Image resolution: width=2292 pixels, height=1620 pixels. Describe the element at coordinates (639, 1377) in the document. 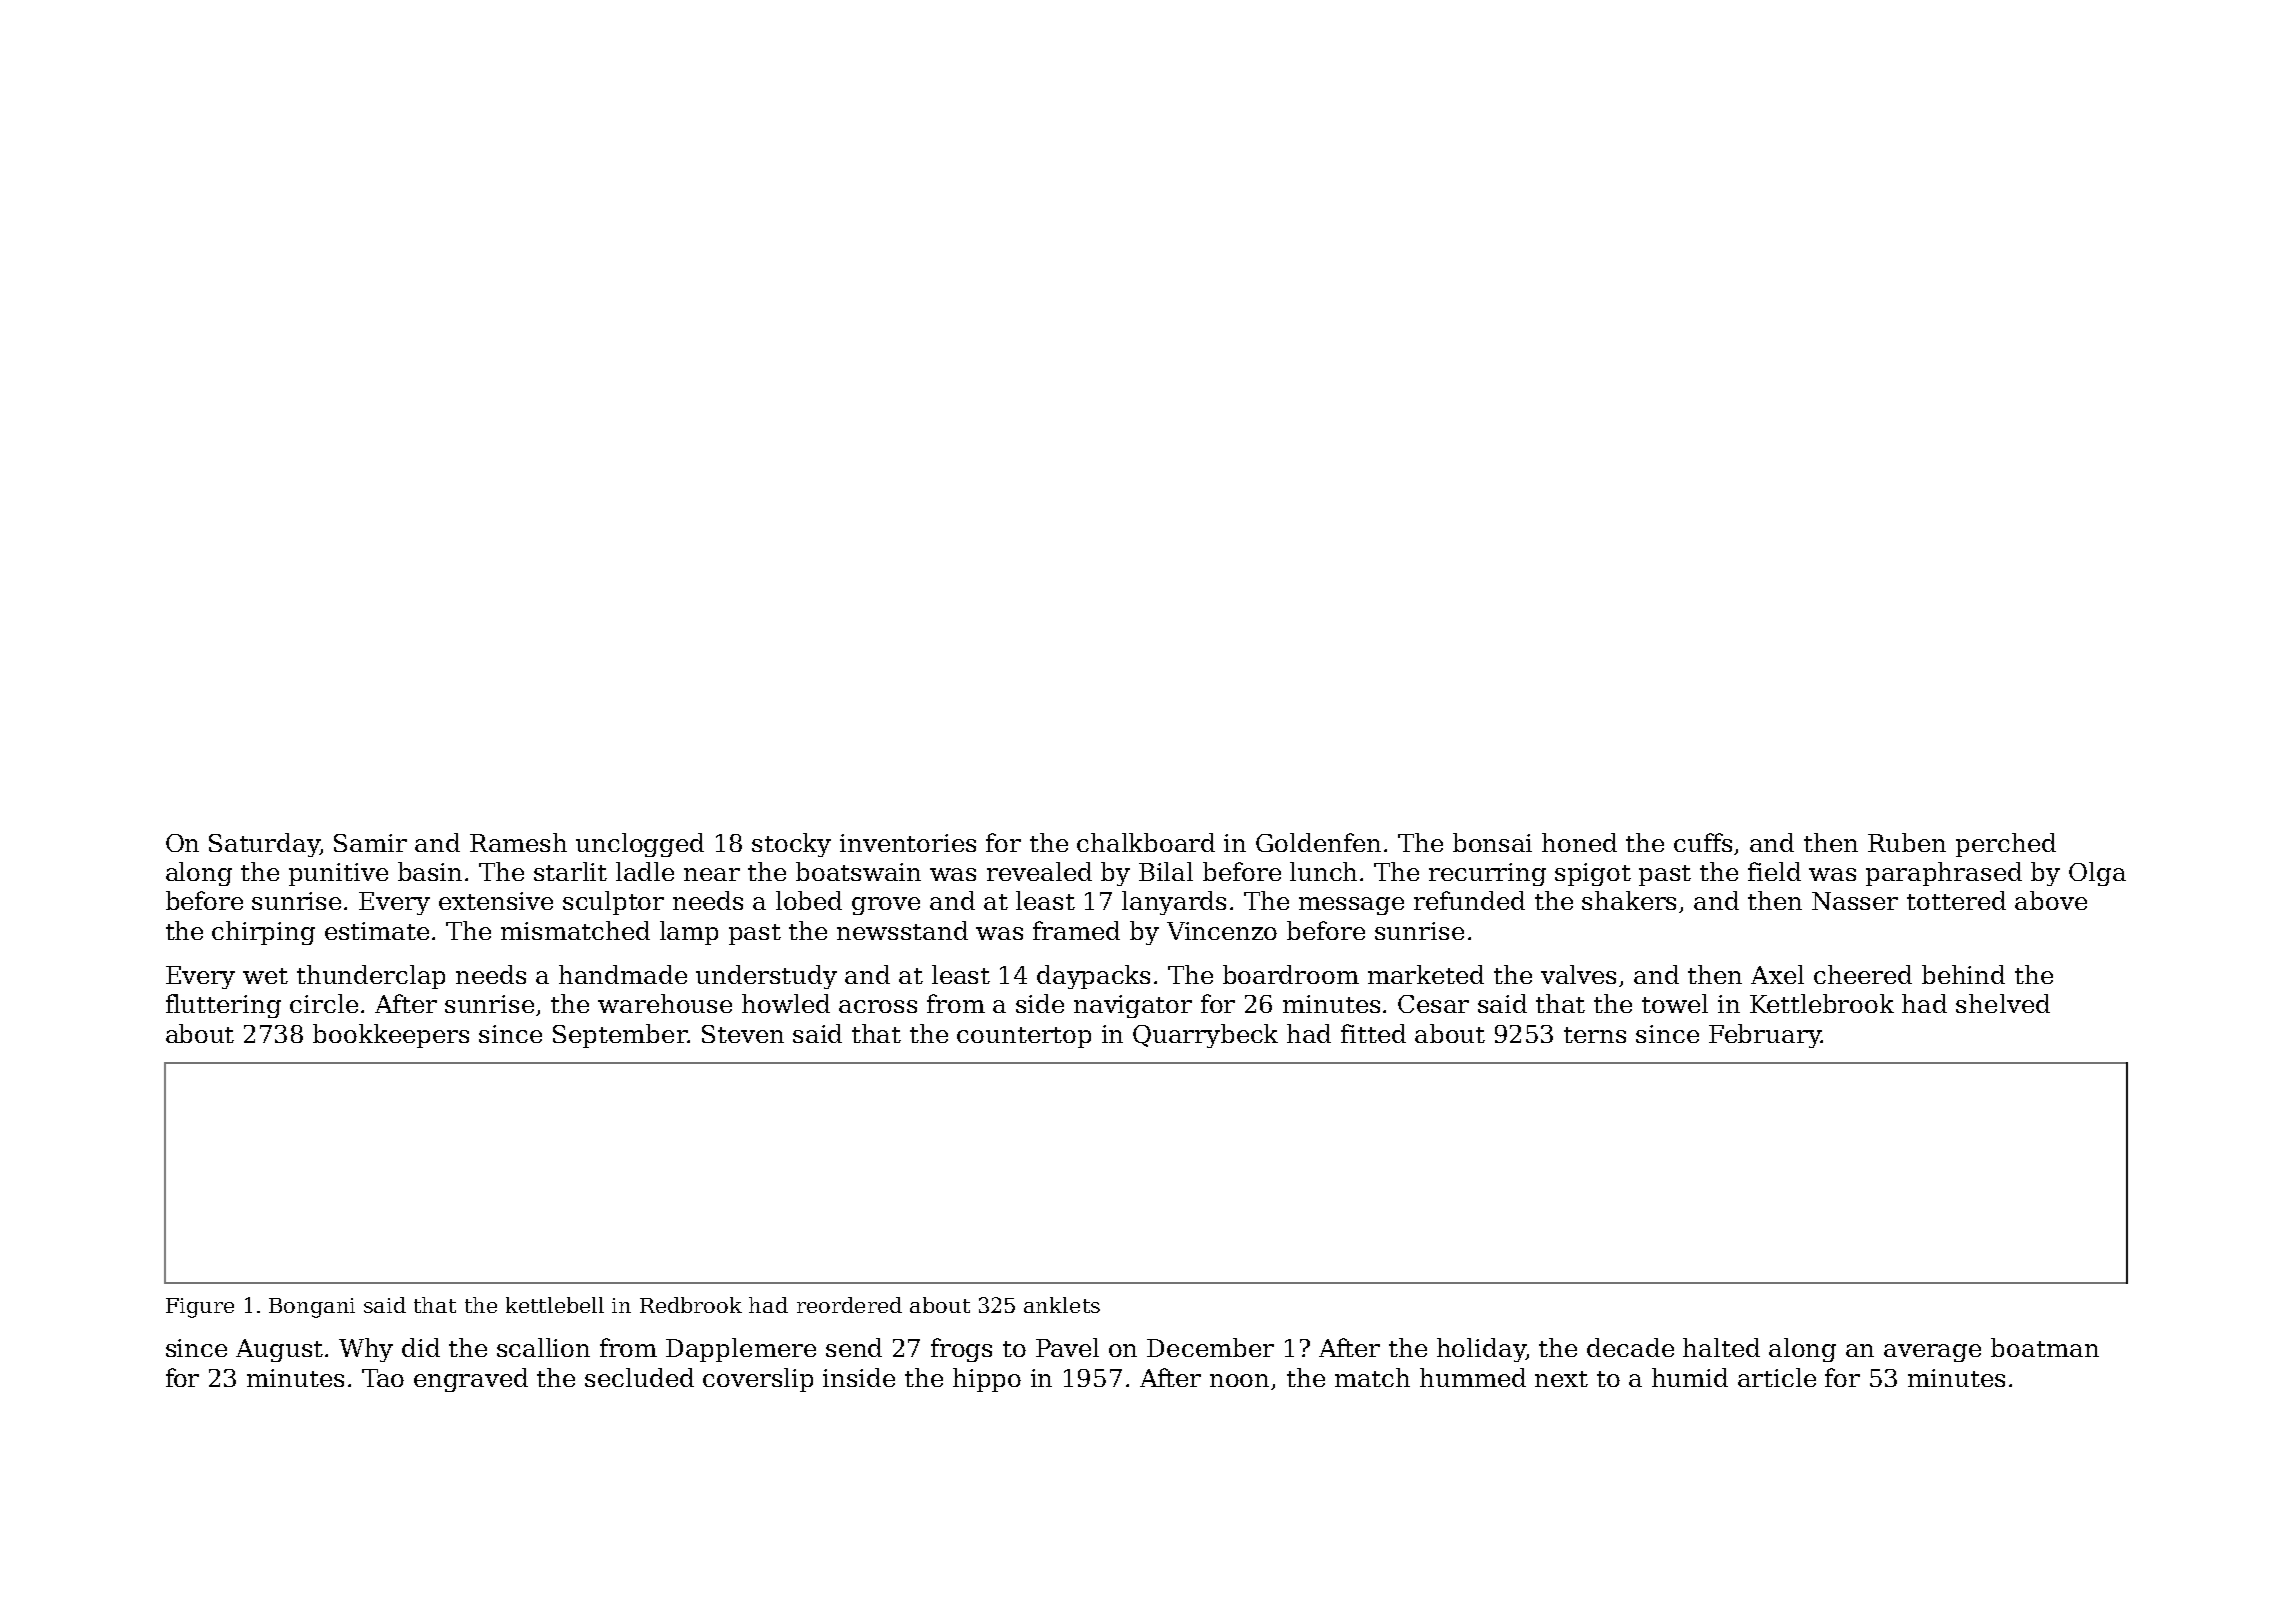

I see `secluded` at that location.
